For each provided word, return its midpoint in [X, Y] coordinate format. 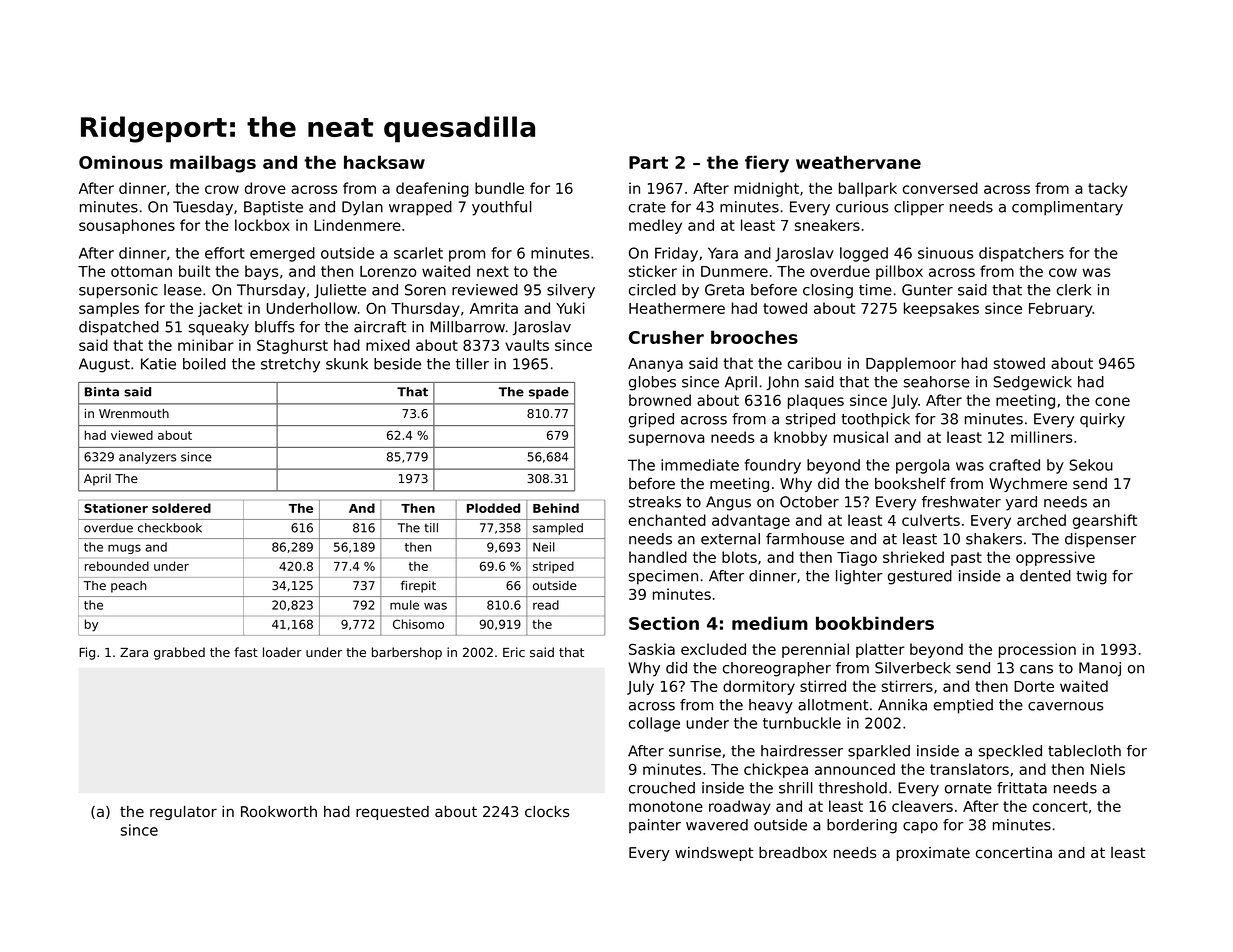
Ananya [655, 365]
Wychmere [1028, 485]
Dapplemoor [911, 364]
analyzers [148, 458]
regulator [183, 813]
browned [660, 400]
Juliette [340, 291]
